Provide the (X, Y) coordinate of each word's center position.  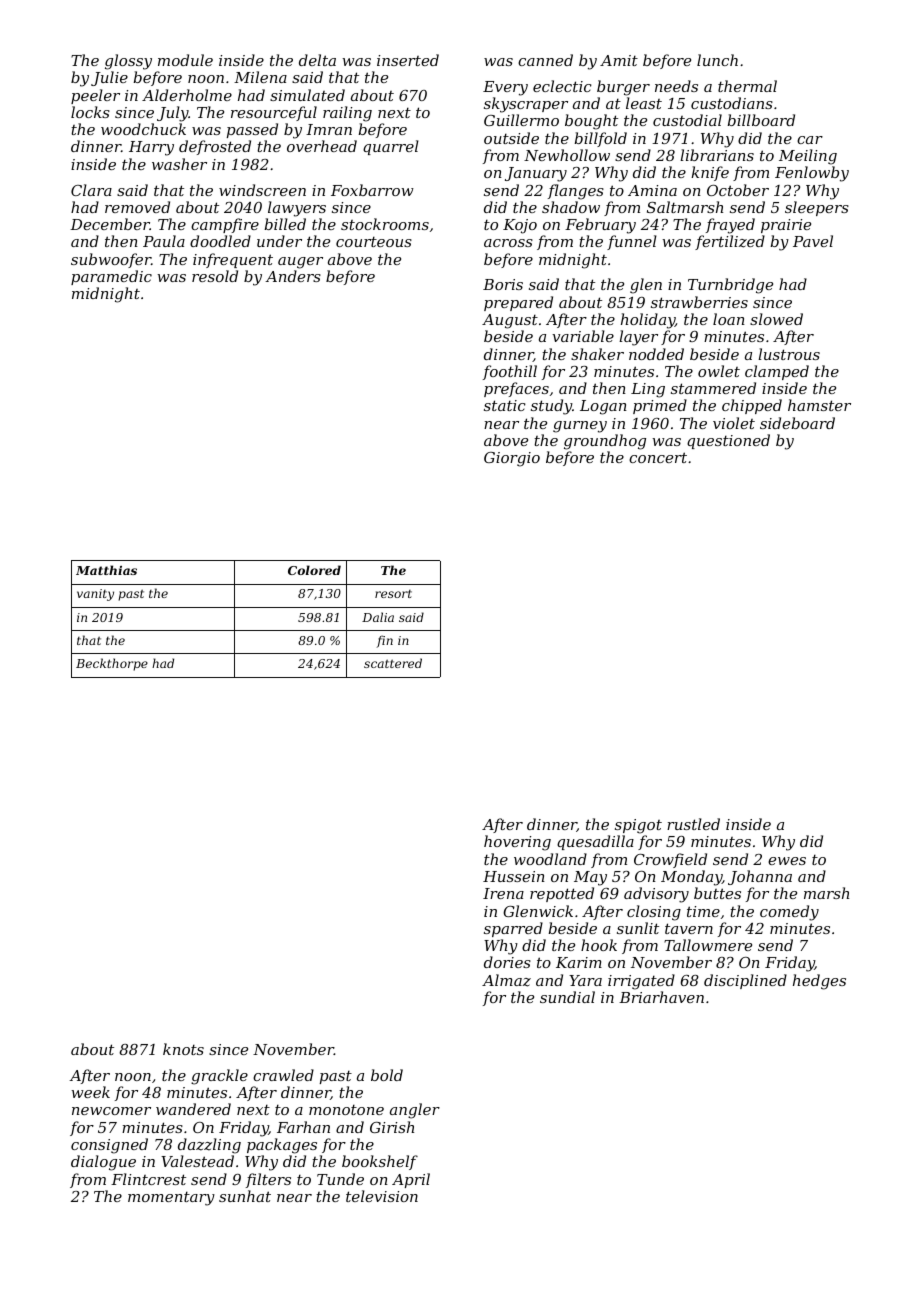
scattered (393, 663)
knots (183, 1049)
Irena (503, 893)
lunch (717, 60)
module (185, 60)
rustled (693, 824)
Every (505, 88)
